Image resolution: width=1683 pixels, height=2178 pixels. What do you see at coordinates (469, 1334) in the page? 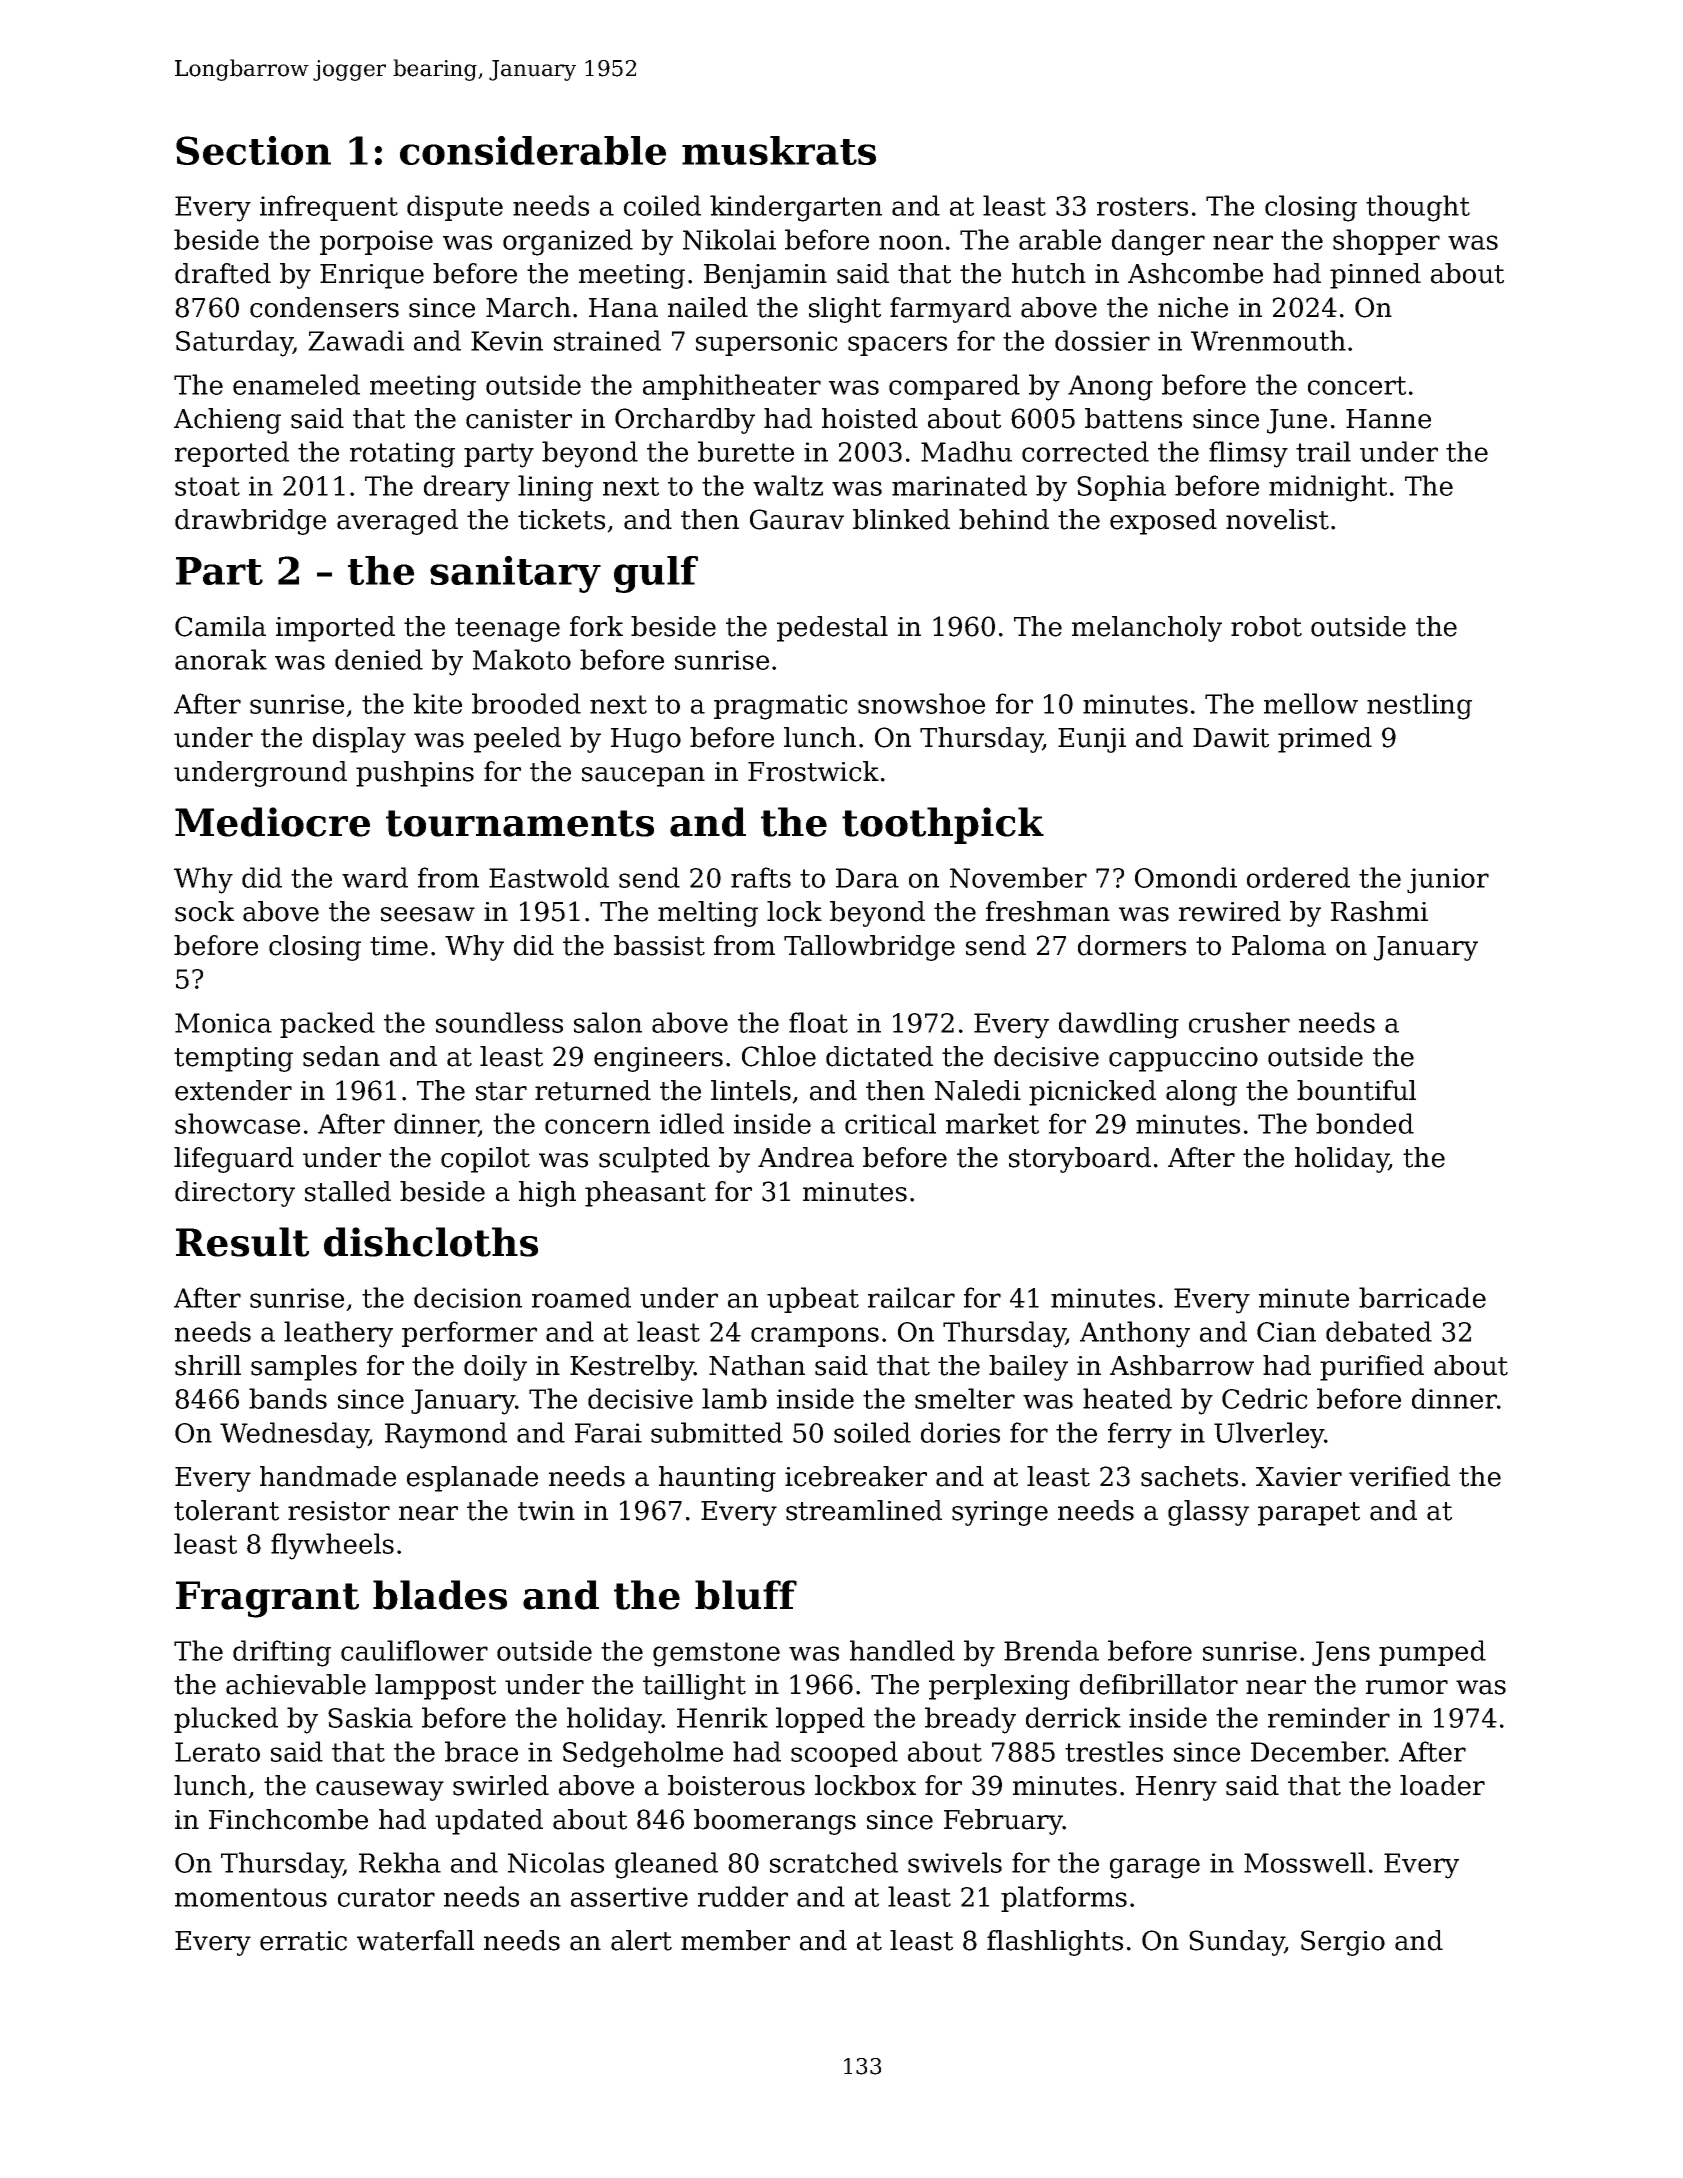
I see `performer` at bounding box center [469, 1334].
